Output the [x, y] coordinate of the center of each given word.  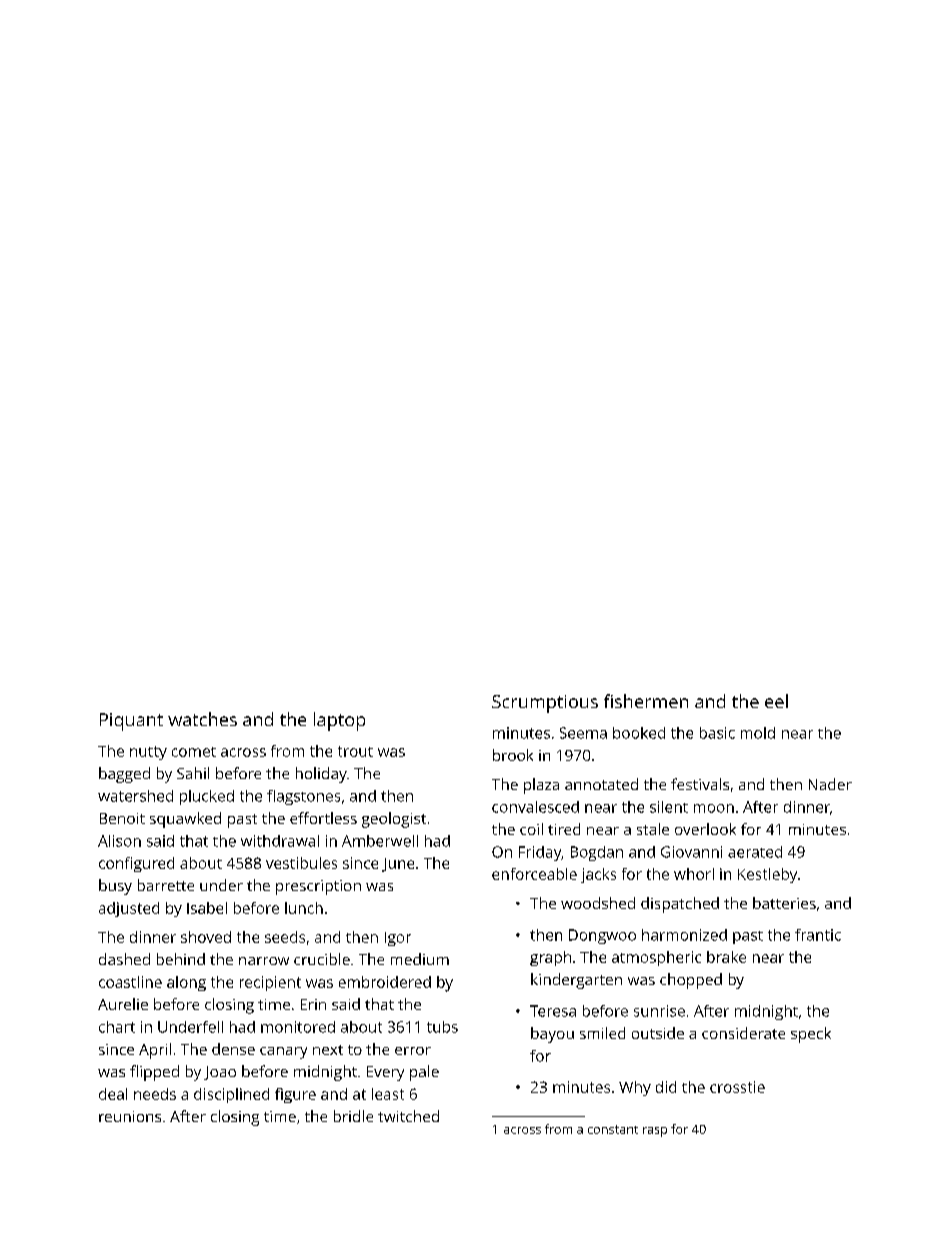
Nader [830, 784]
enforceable [534, 874]
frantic [818, 935]
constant [613, 1129]
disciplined [231, 1095]
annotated [601, 784]
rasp [655, 1132]
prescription [318, 887]
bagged [124, 775]
